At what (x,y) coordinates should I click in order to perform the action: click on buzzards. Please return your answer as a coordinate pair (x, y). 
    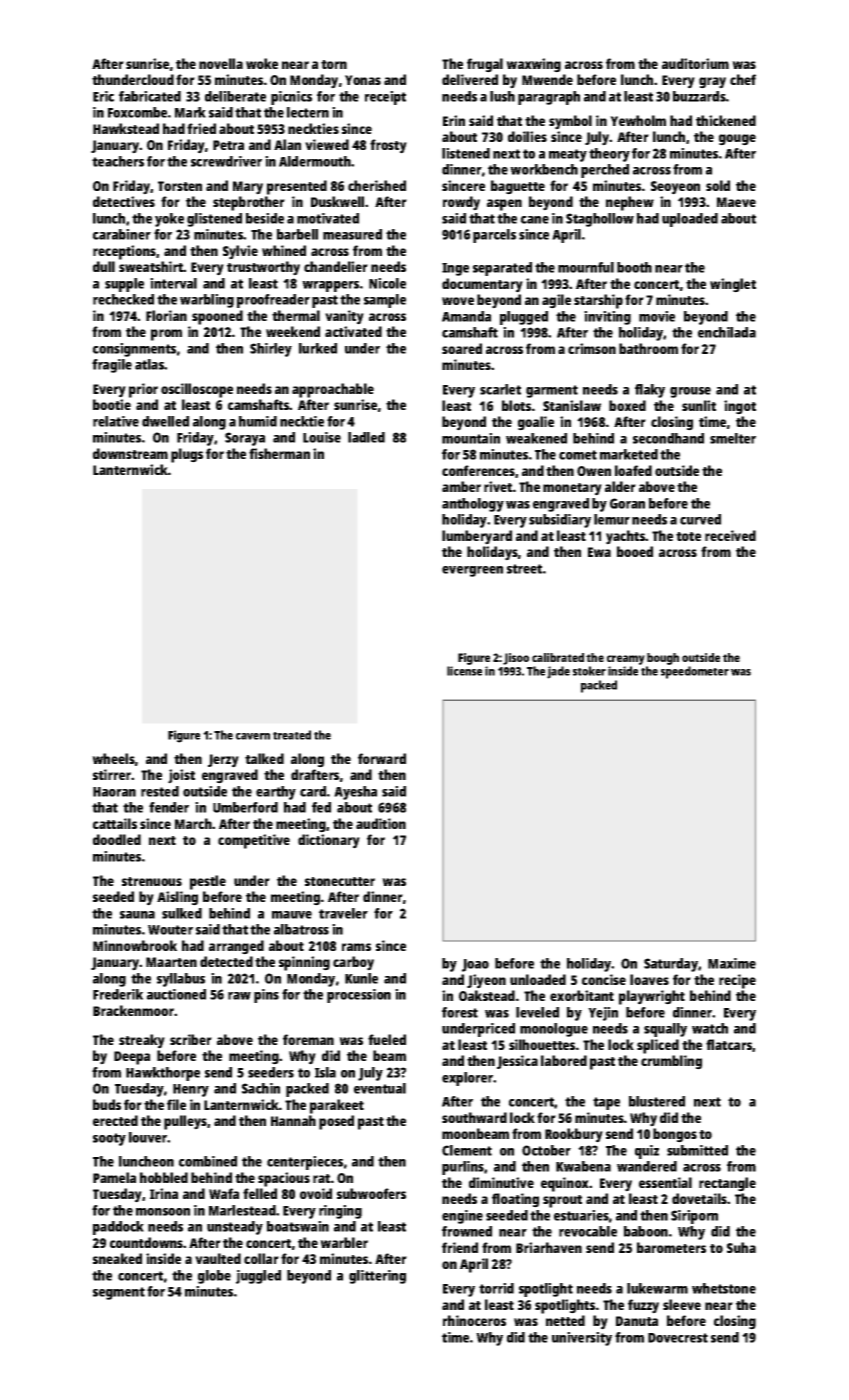
    Looking at the image, I should click on (699, 96).
